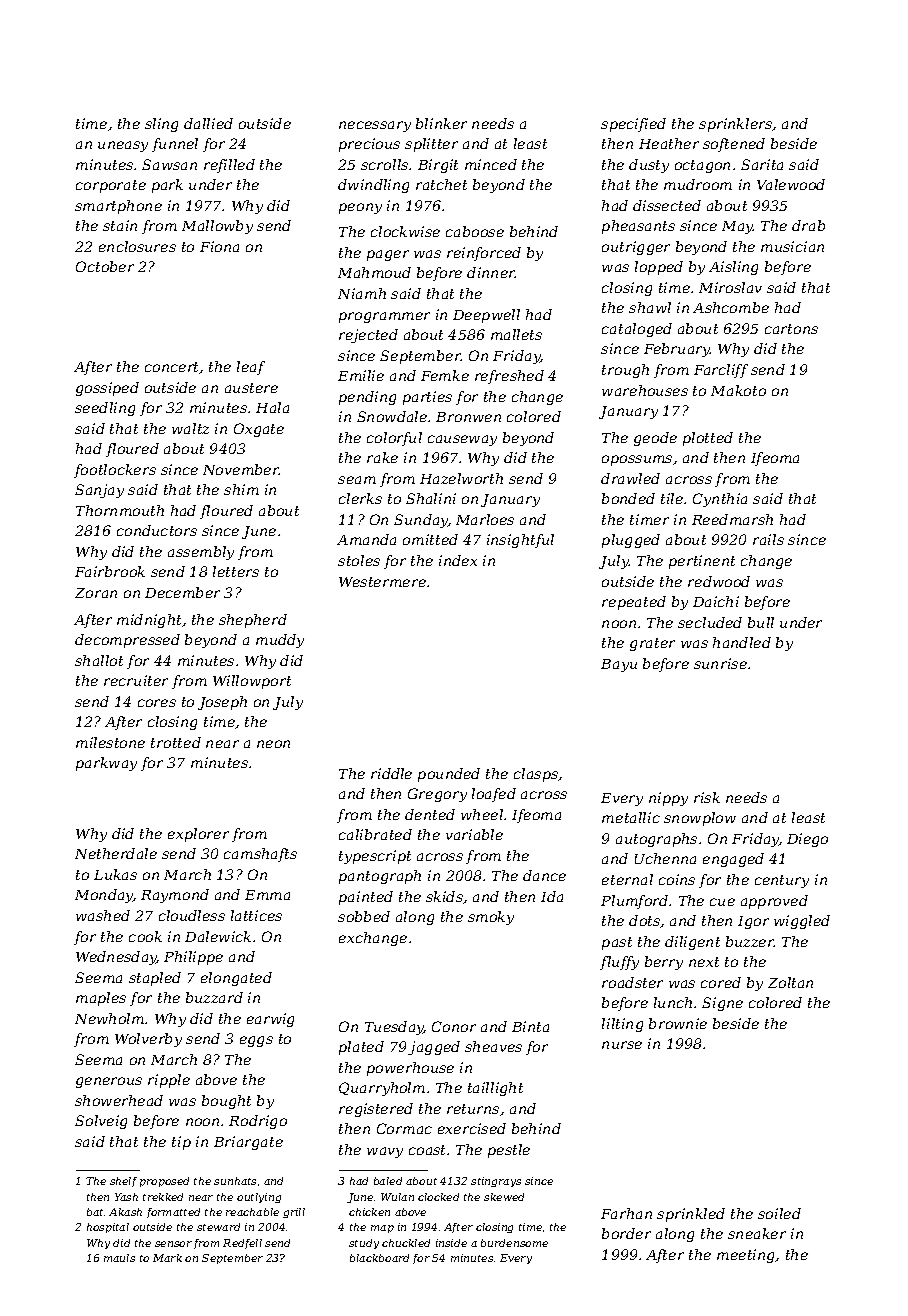  Describe the element at coordinates (379, 1258) in the screenshot. I see `blackboard` at that location.
